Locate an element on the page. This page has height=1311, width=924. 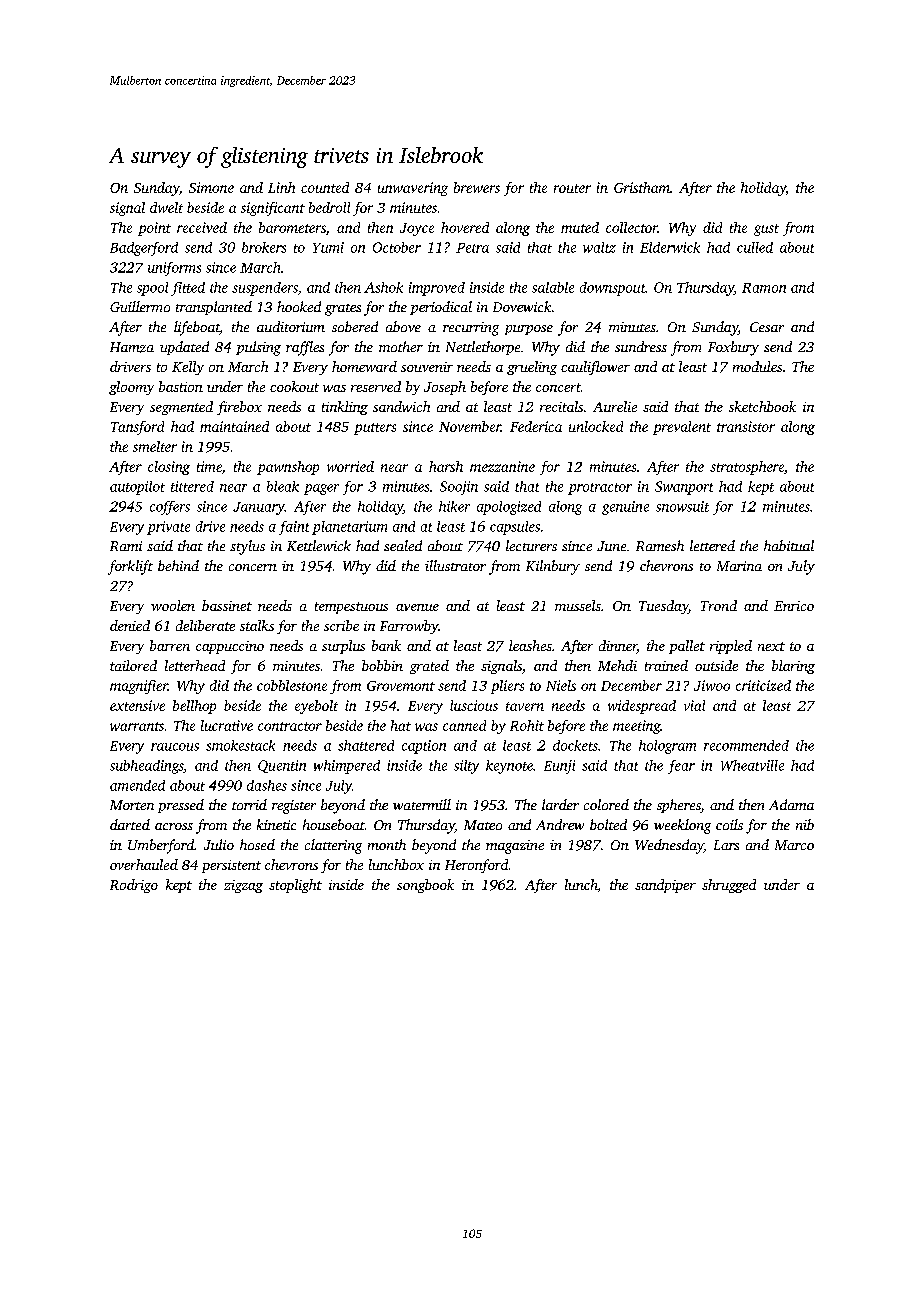
extensive is located at coordinates (137, 705).
